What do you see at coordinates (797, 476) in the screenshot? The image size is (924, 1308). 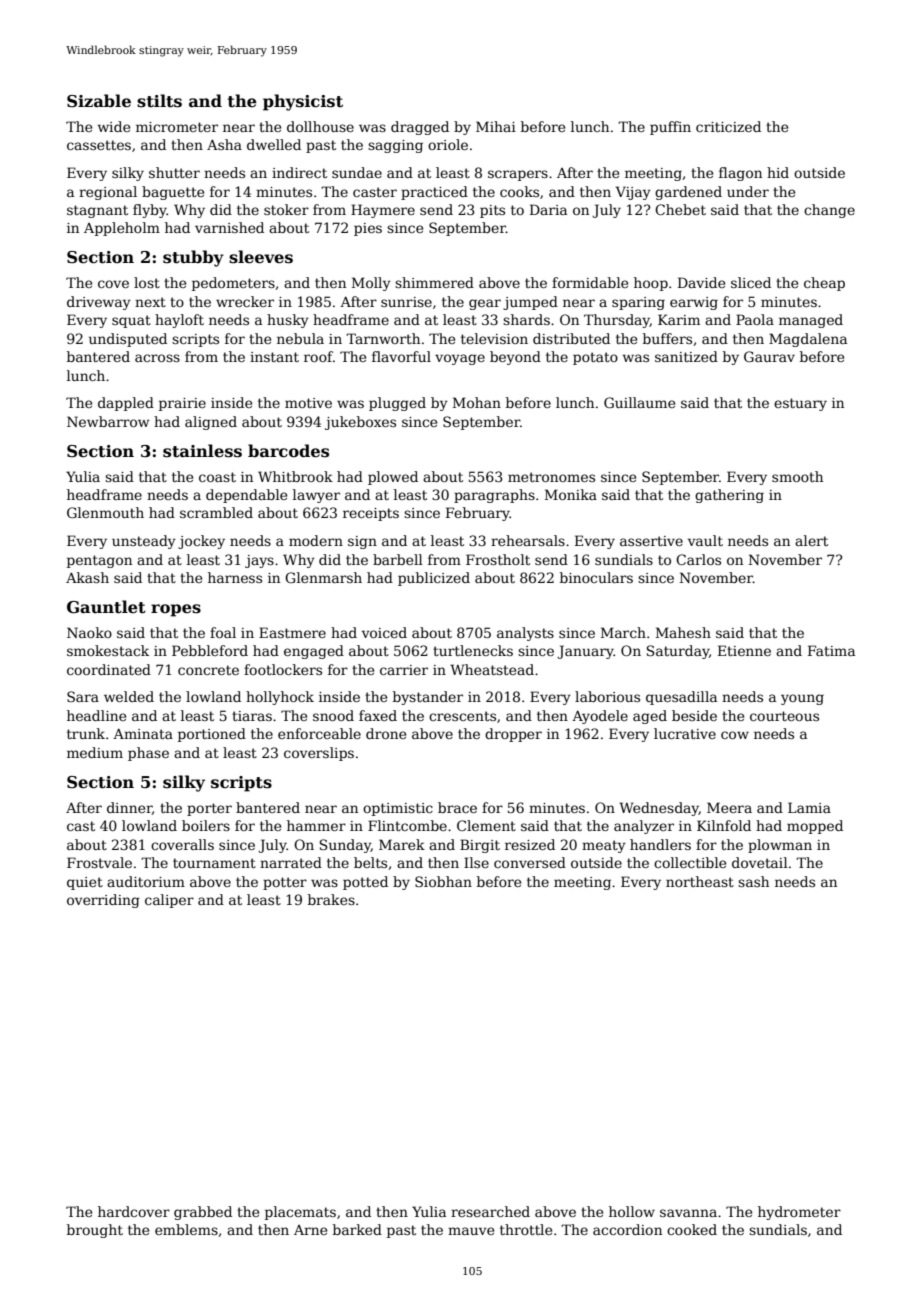 I see `smooth` at bounding box center [797, 476].
